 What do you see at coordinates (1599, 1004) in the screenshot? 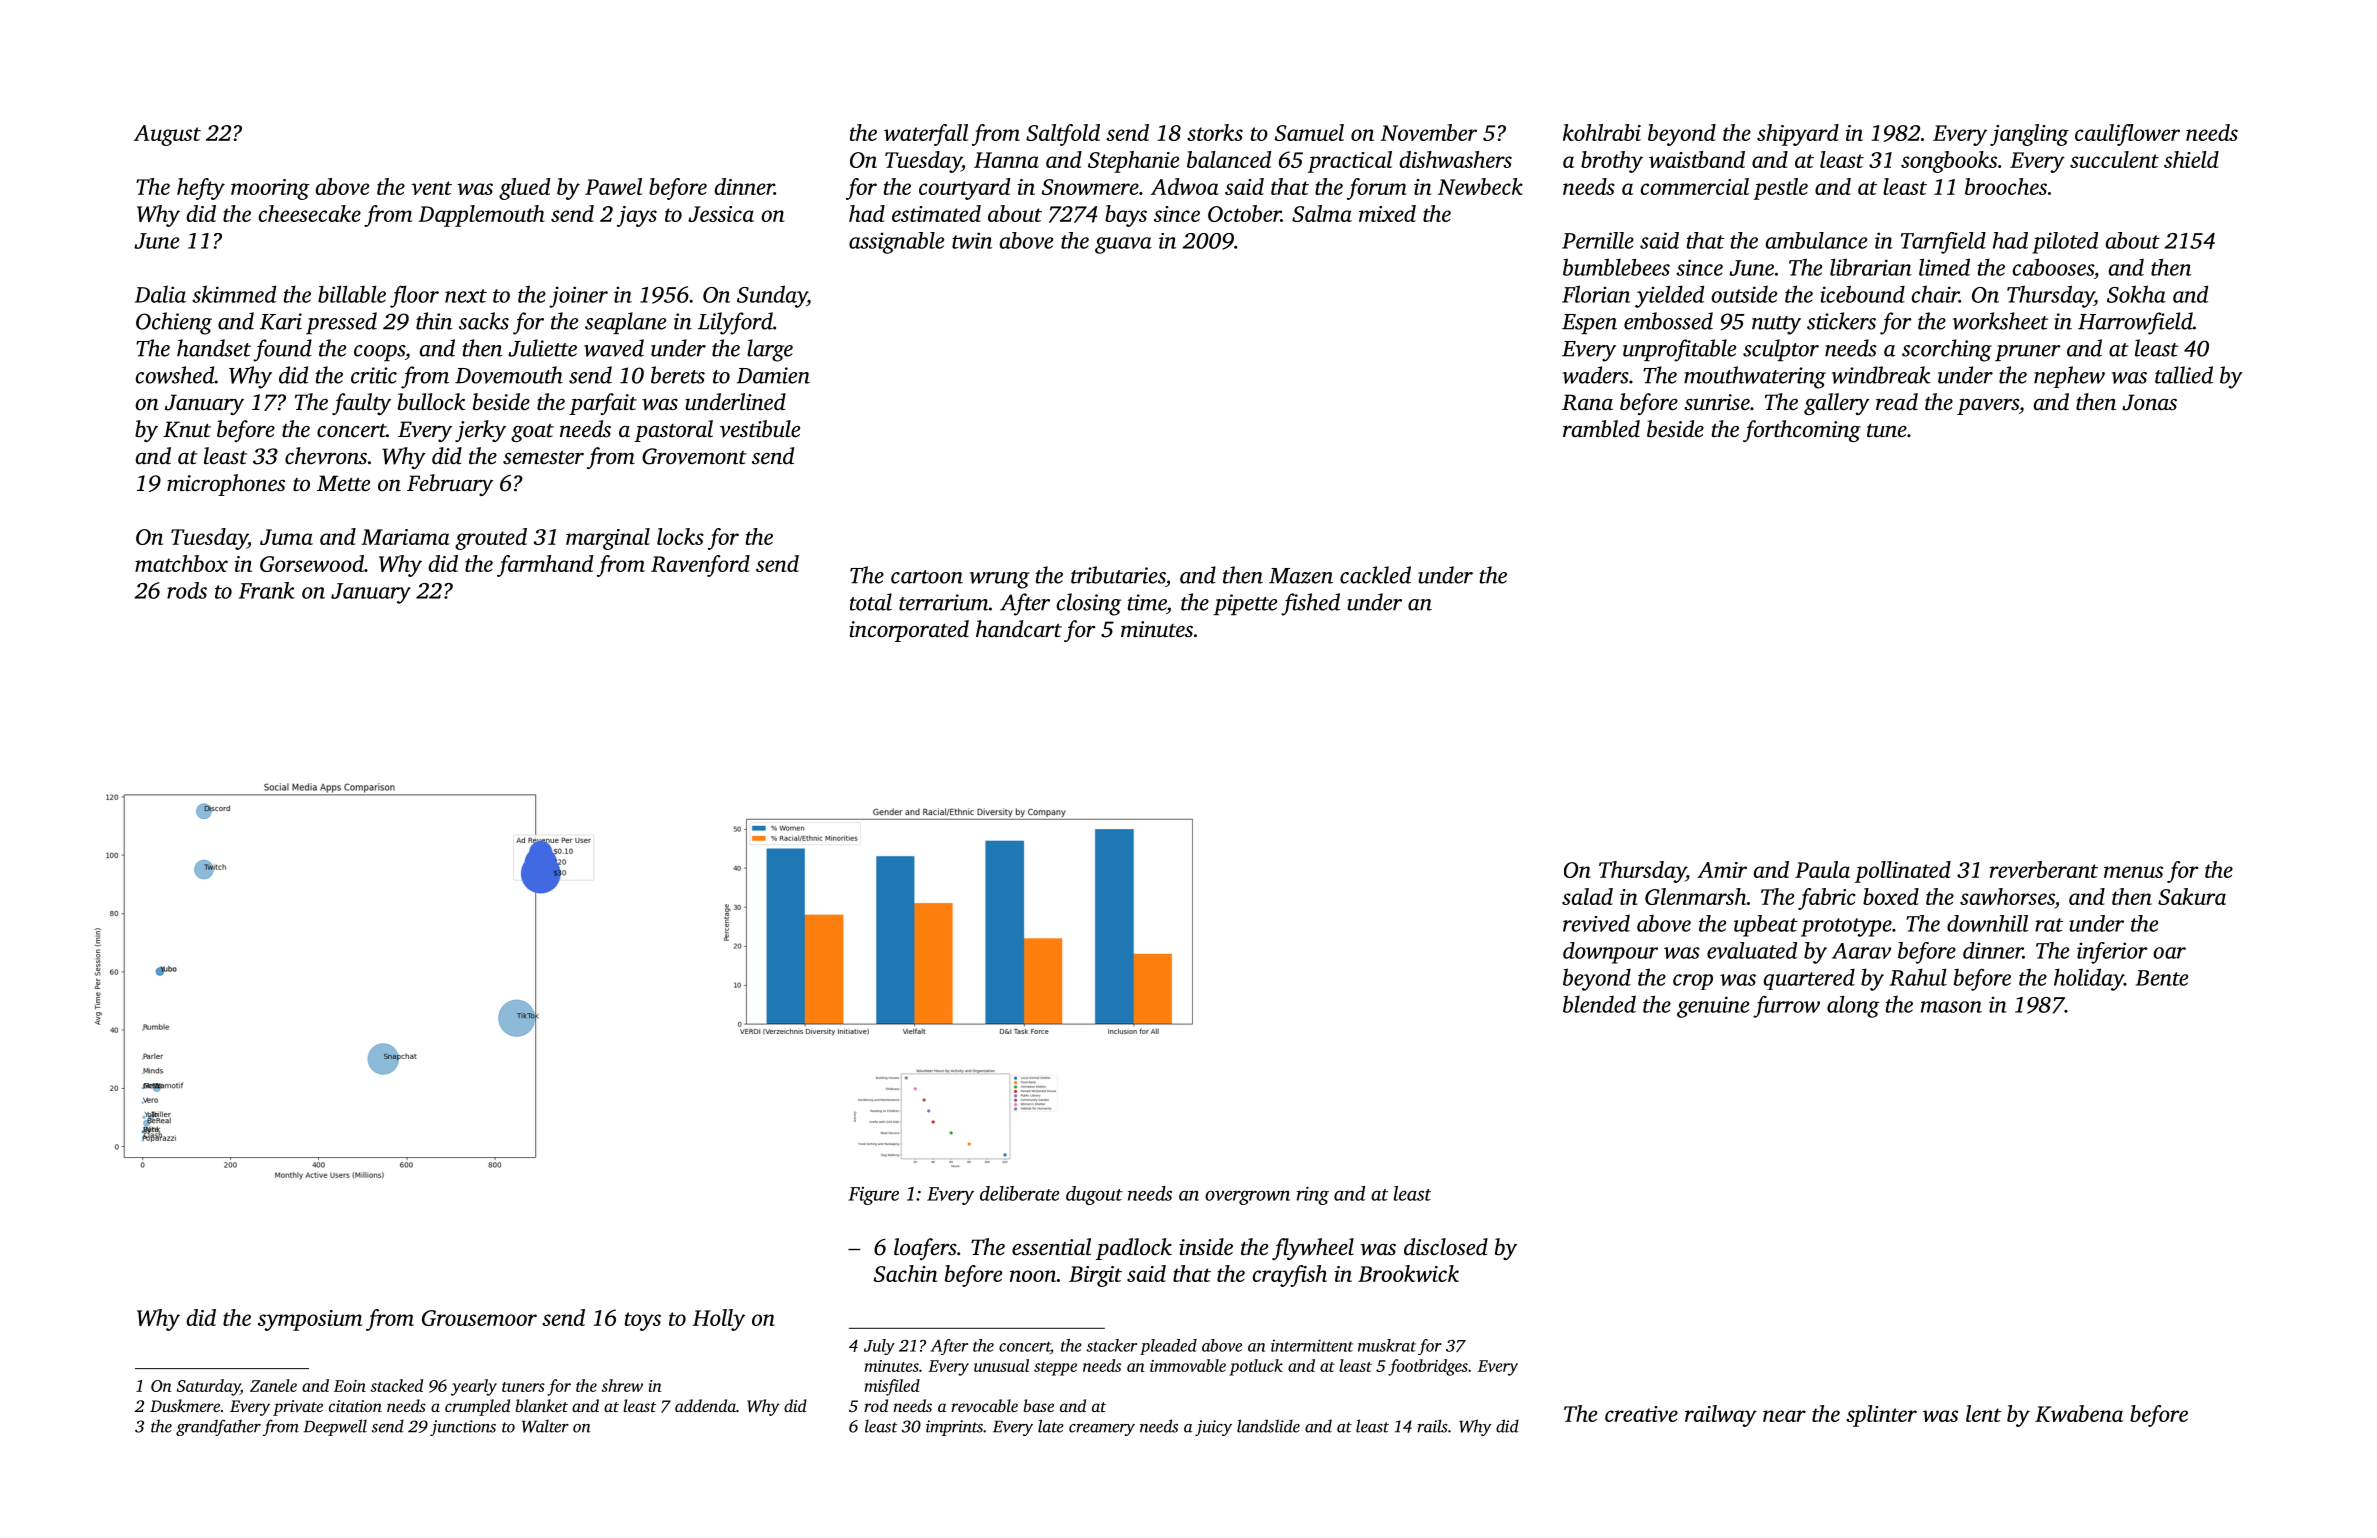
I see `blended` at bounding box center [1599, 1004].
